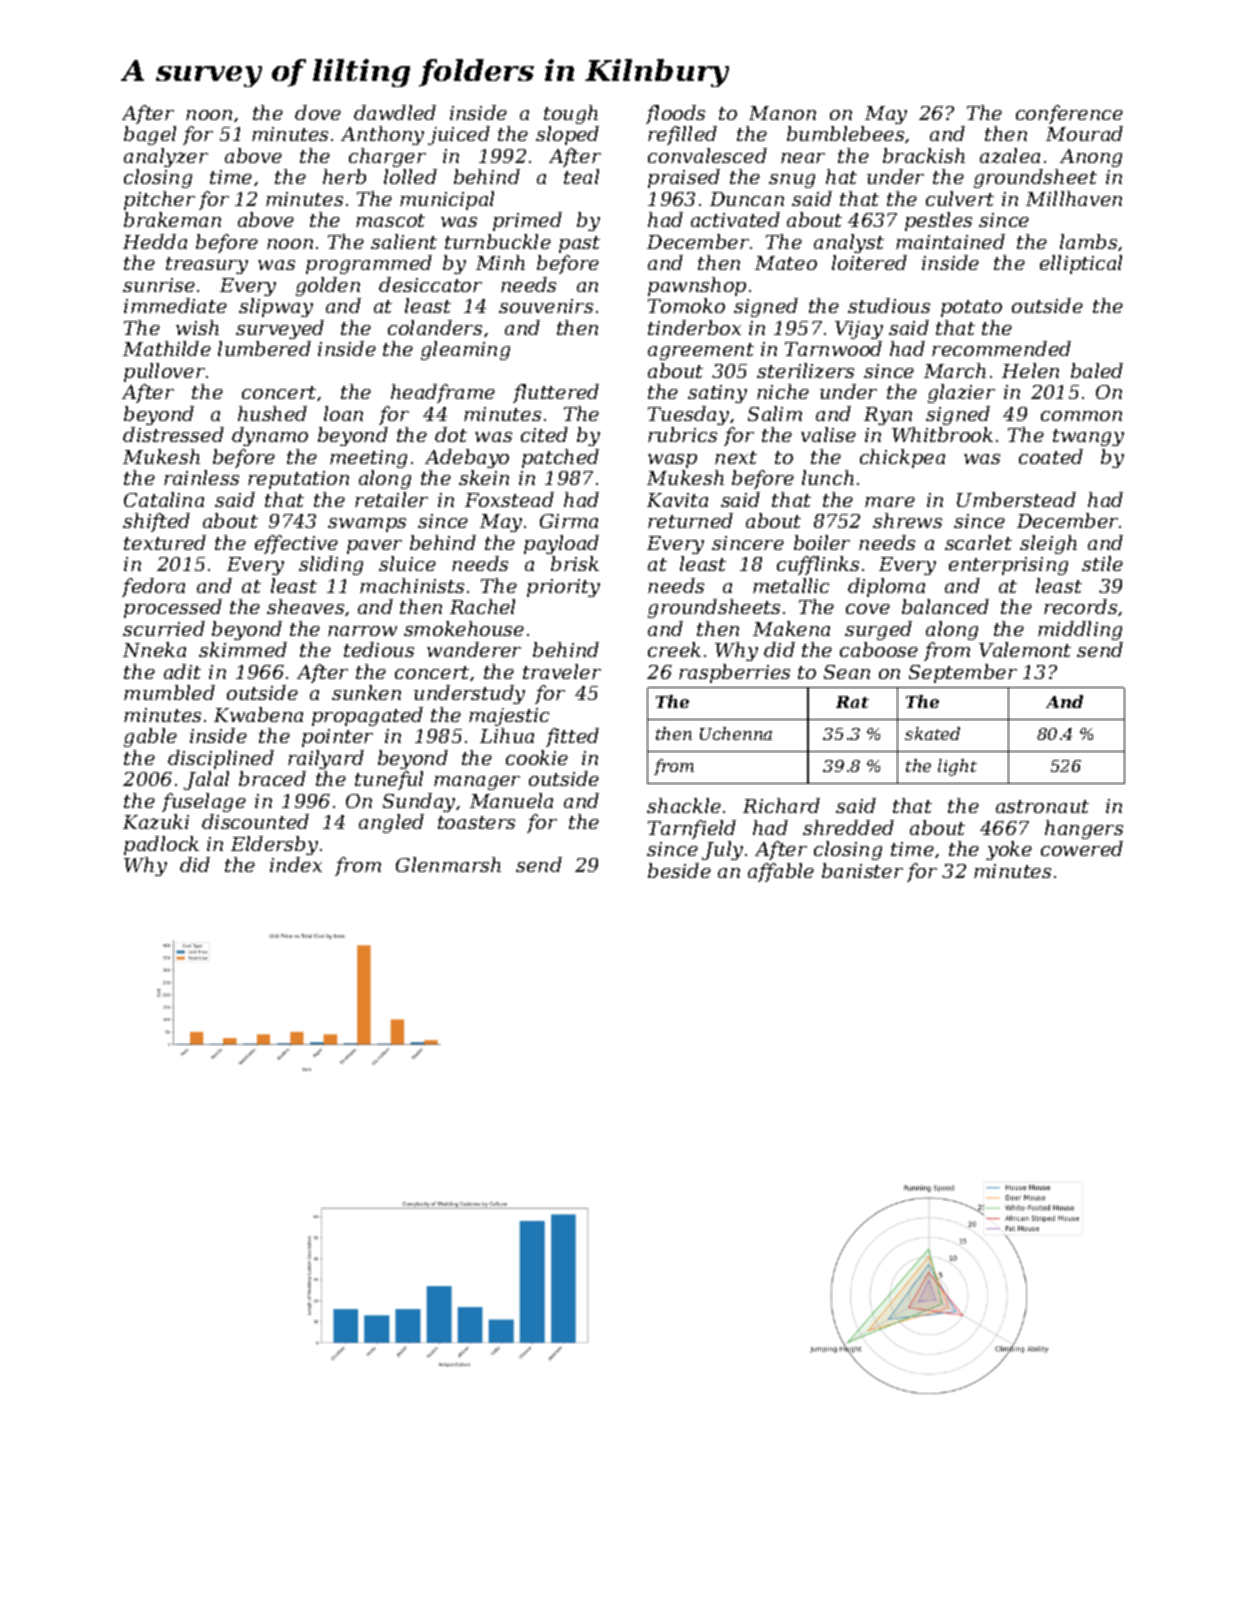 The height and width of the screenshot is (1615, 1248). Describe the element at coordinates (511, 800) in the screenshot. I see `Manuela` at that location.
